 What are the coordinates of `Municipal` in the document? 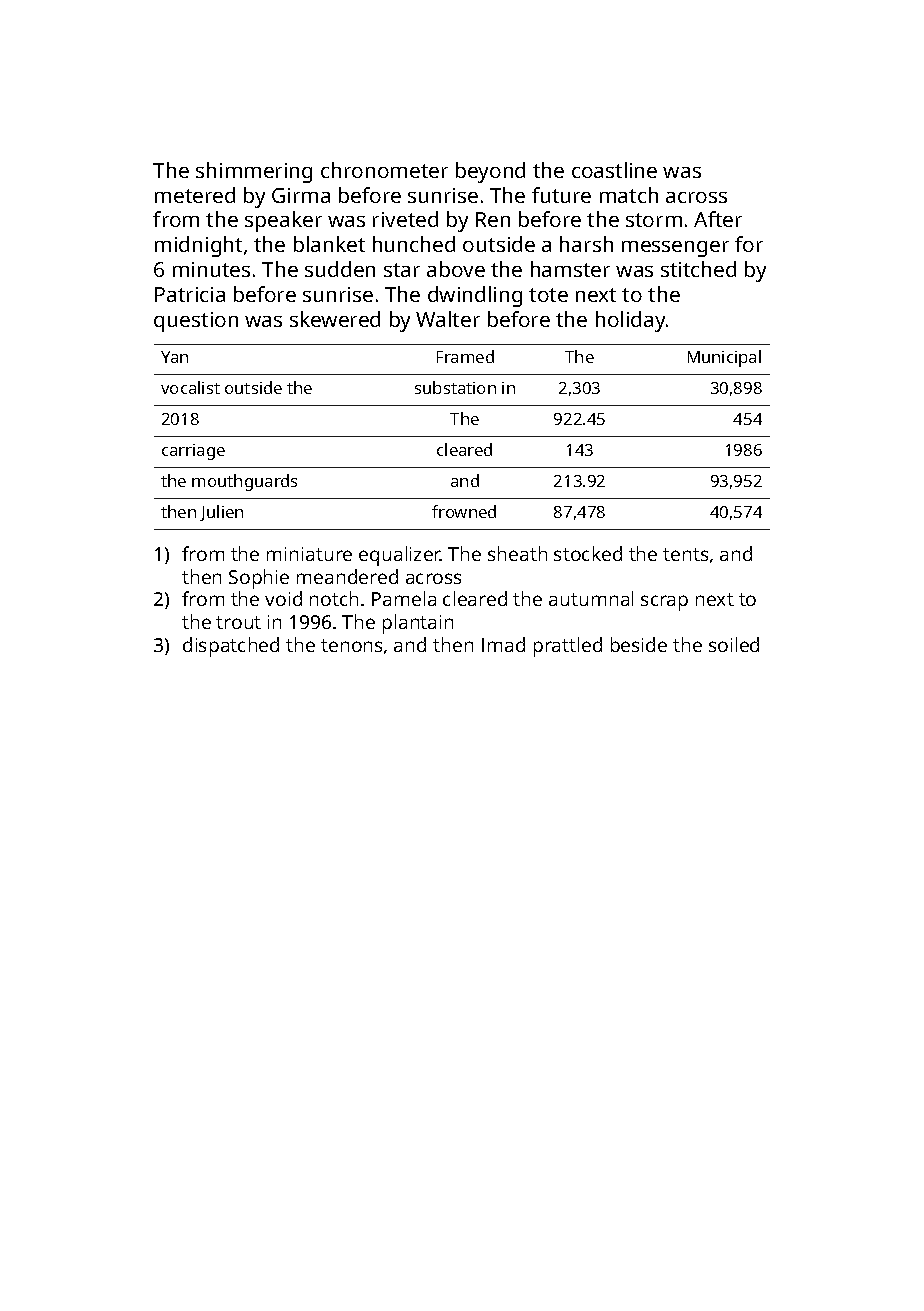 It's located at (724, 358).
